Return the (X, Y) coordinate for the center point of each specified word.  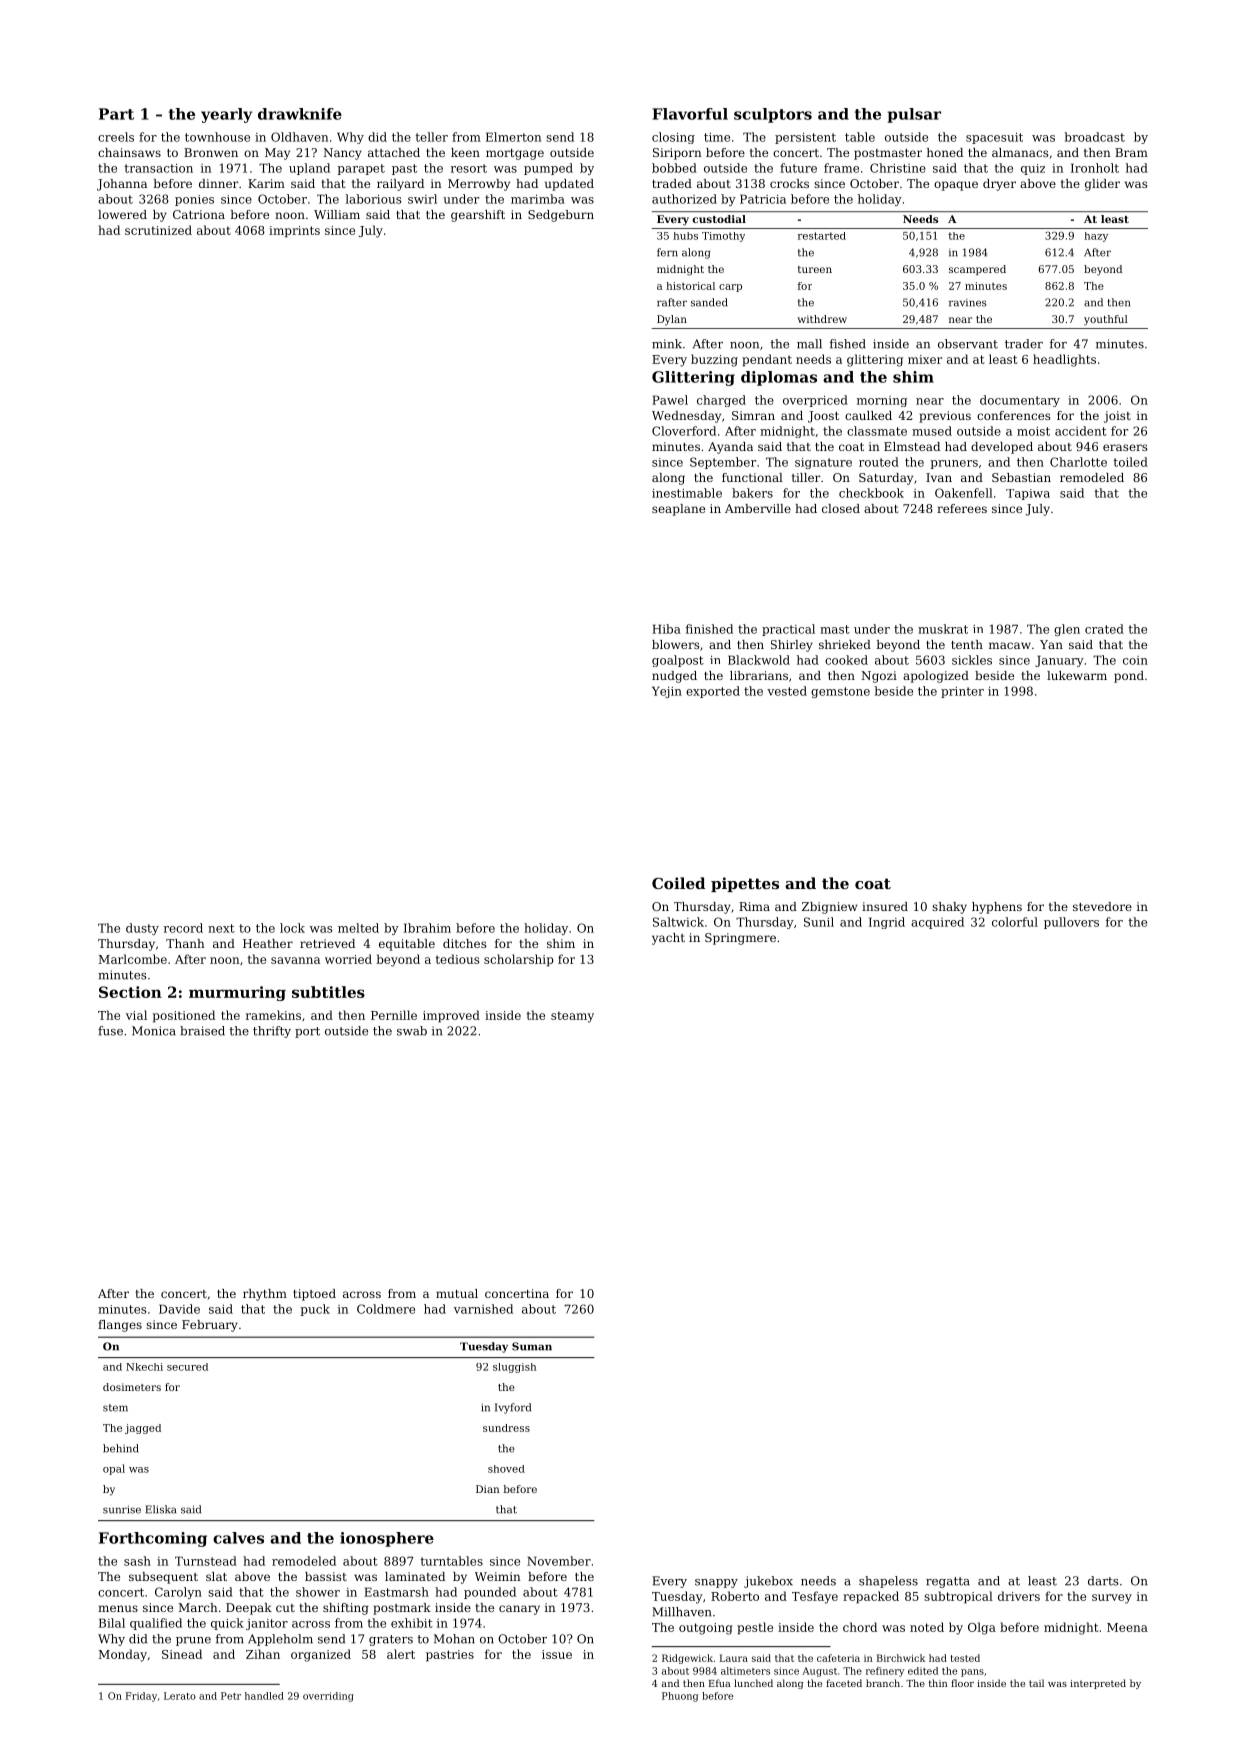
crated (1104, 629)
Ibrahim (427, 928)
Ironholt (1095, 168)
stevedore (1102, 906)
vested (787, 691)
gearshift (478, 216)
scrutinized (158, 230)
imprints (294, 232)
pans (972, 1673)
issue (557, 1654)
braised (202, 1031)
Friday (141, 1697)
